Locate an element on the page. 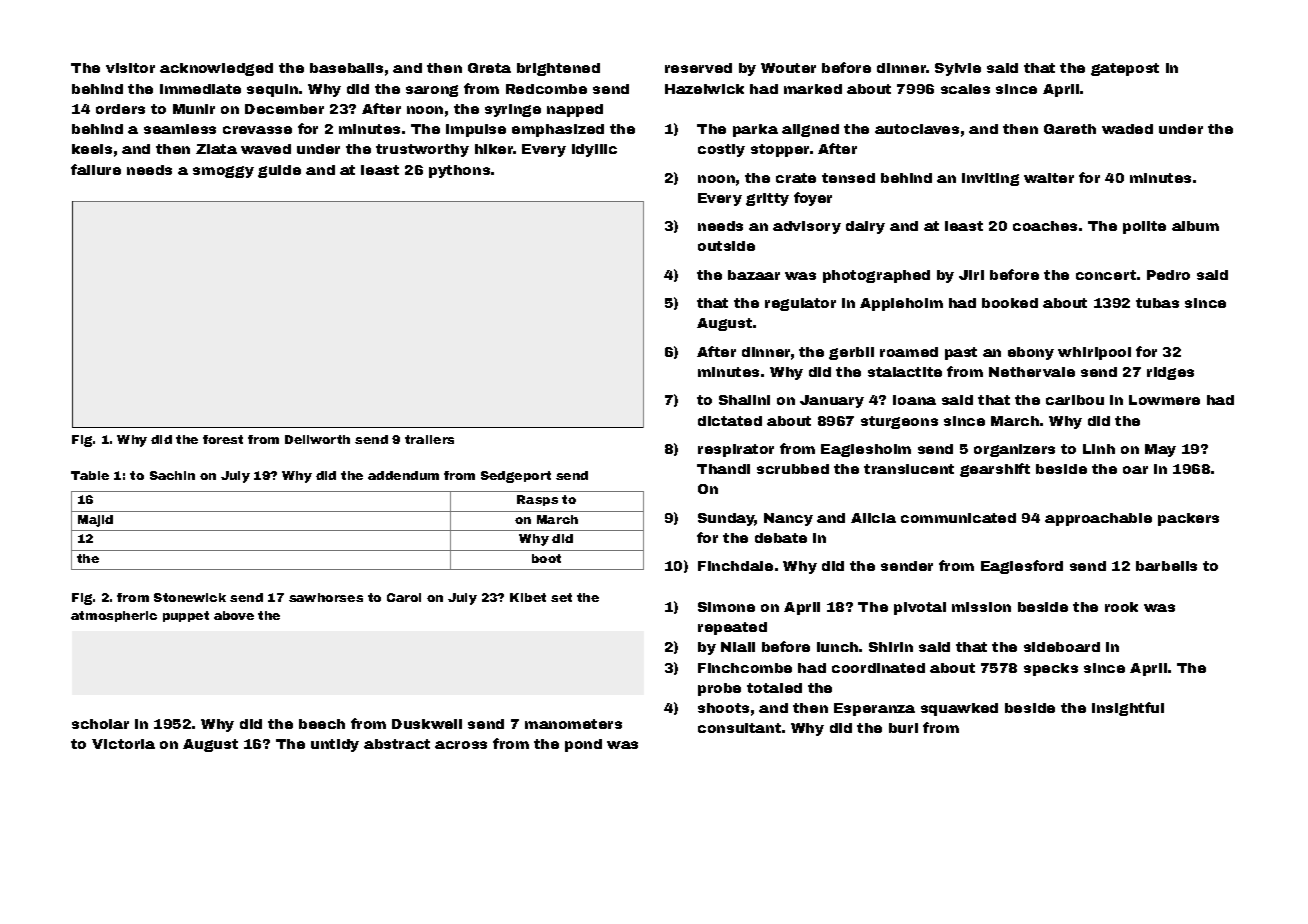 Image resolution: width=1308 pixels, height=924 pixels. Ioana is located at coordinates (914, 400).
